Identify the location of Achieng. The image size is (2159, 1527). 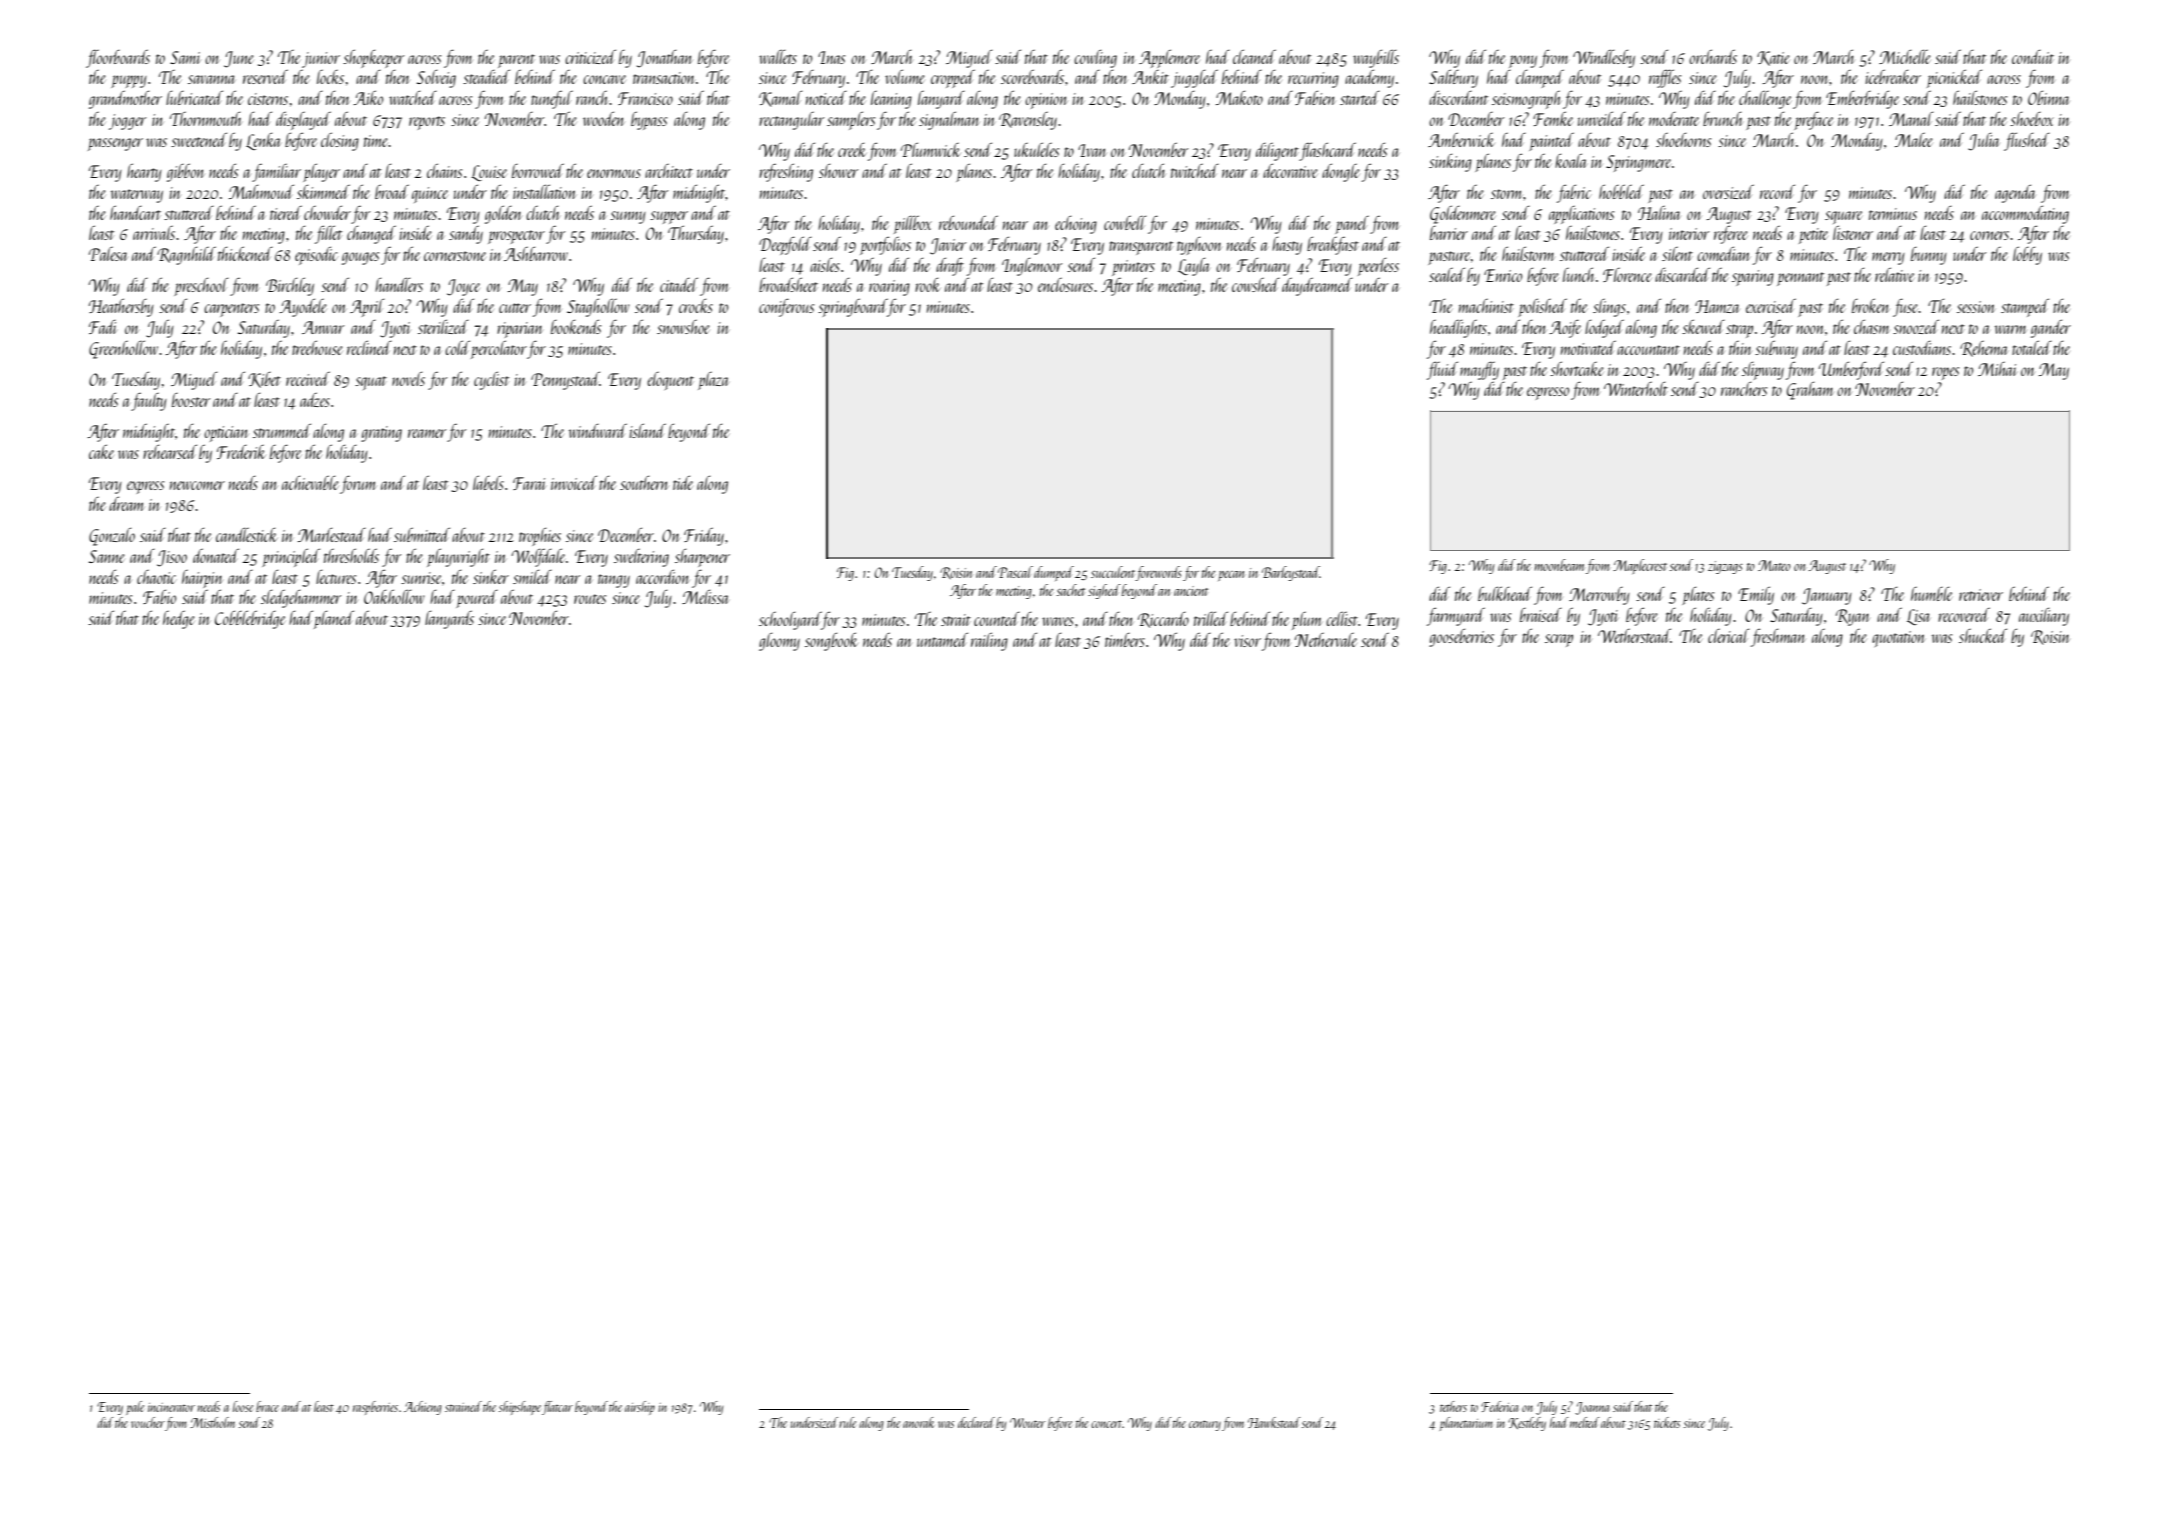
(423, 1408).
